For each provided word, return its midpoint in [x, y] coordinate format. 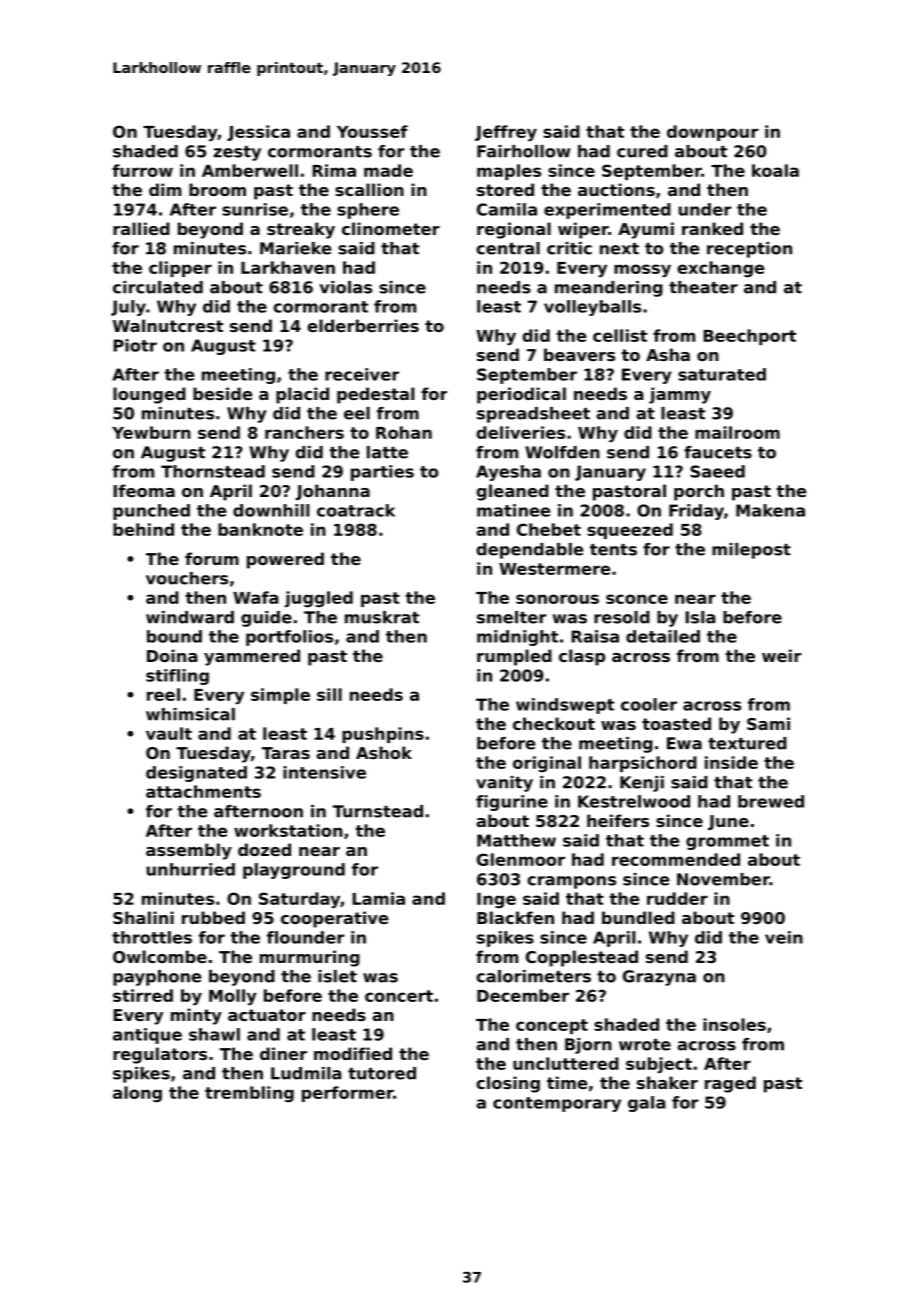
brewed [771, 801]
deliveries [521, 432]
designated [196, 774]
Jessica [258, 133]
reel [163, 694]
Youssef [372, 131]
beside [223, 393]
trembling [249, 1094]
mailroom [737, 432]
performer [347, 1094]
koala [775, 170]
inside [731, 762]
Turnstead [378, 811]
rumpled [514, 657]
